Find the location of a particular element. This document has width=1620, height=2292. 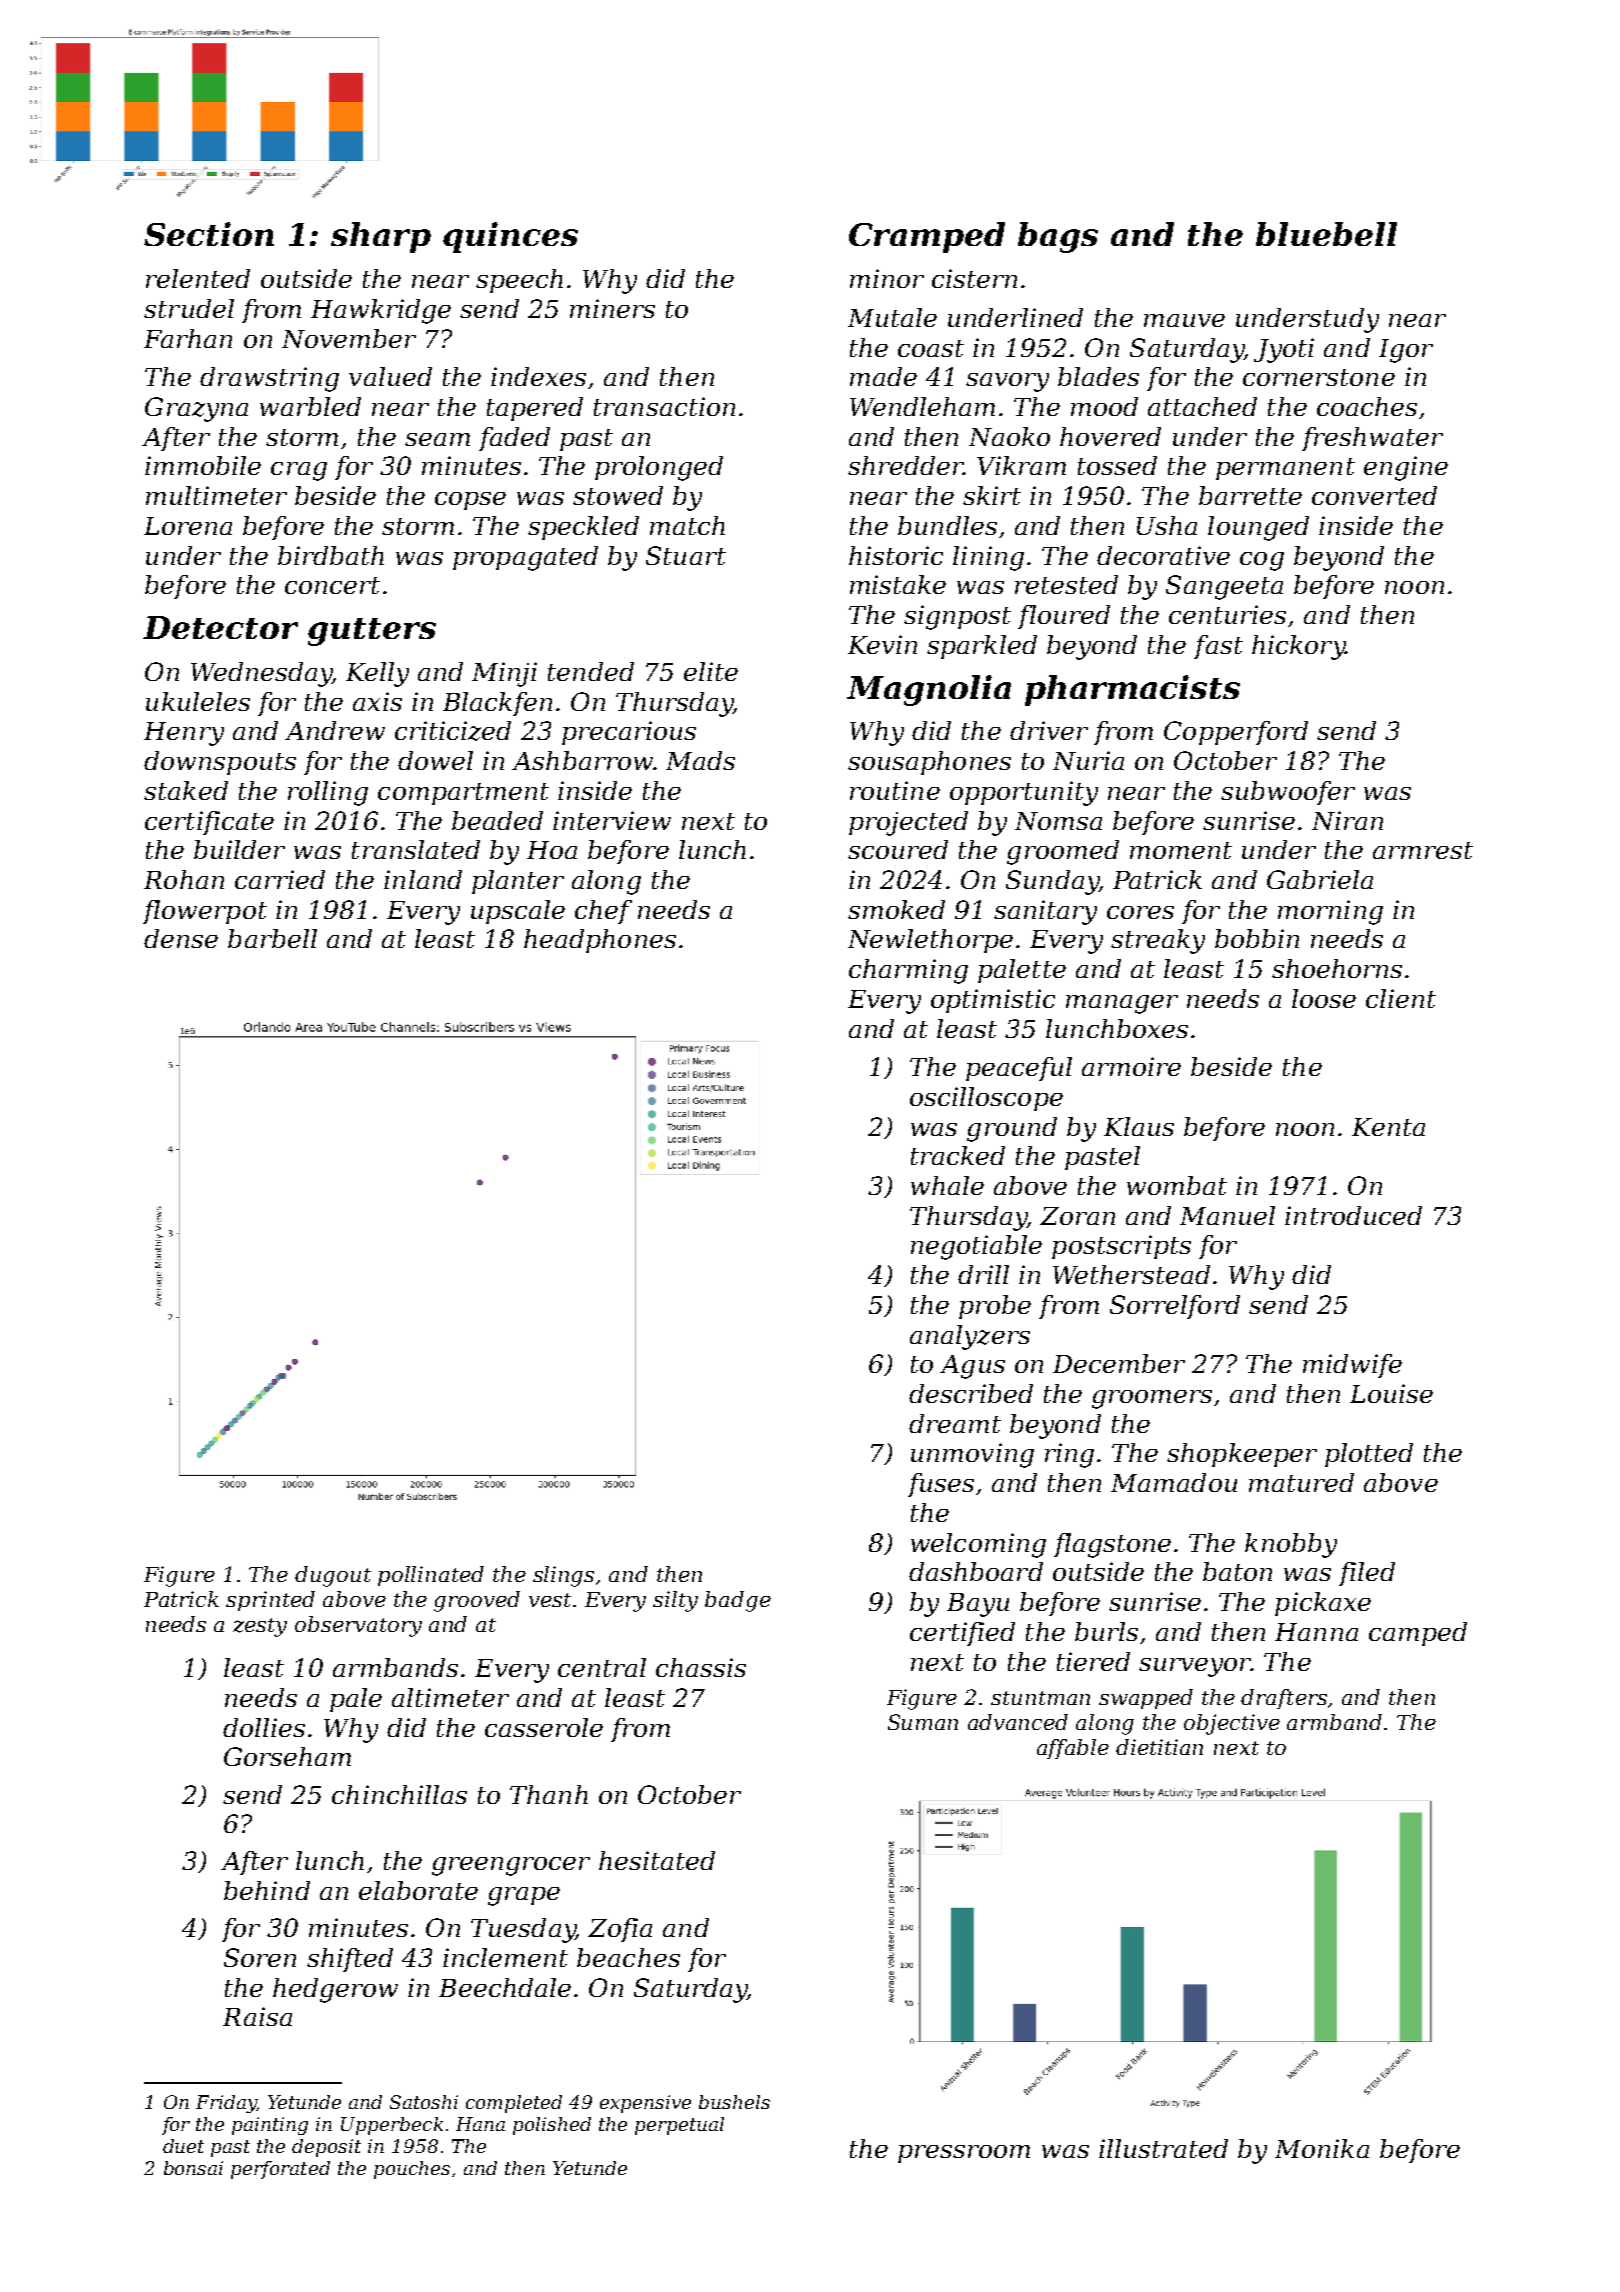

sprinted is located at coordinates (270, 1601).
